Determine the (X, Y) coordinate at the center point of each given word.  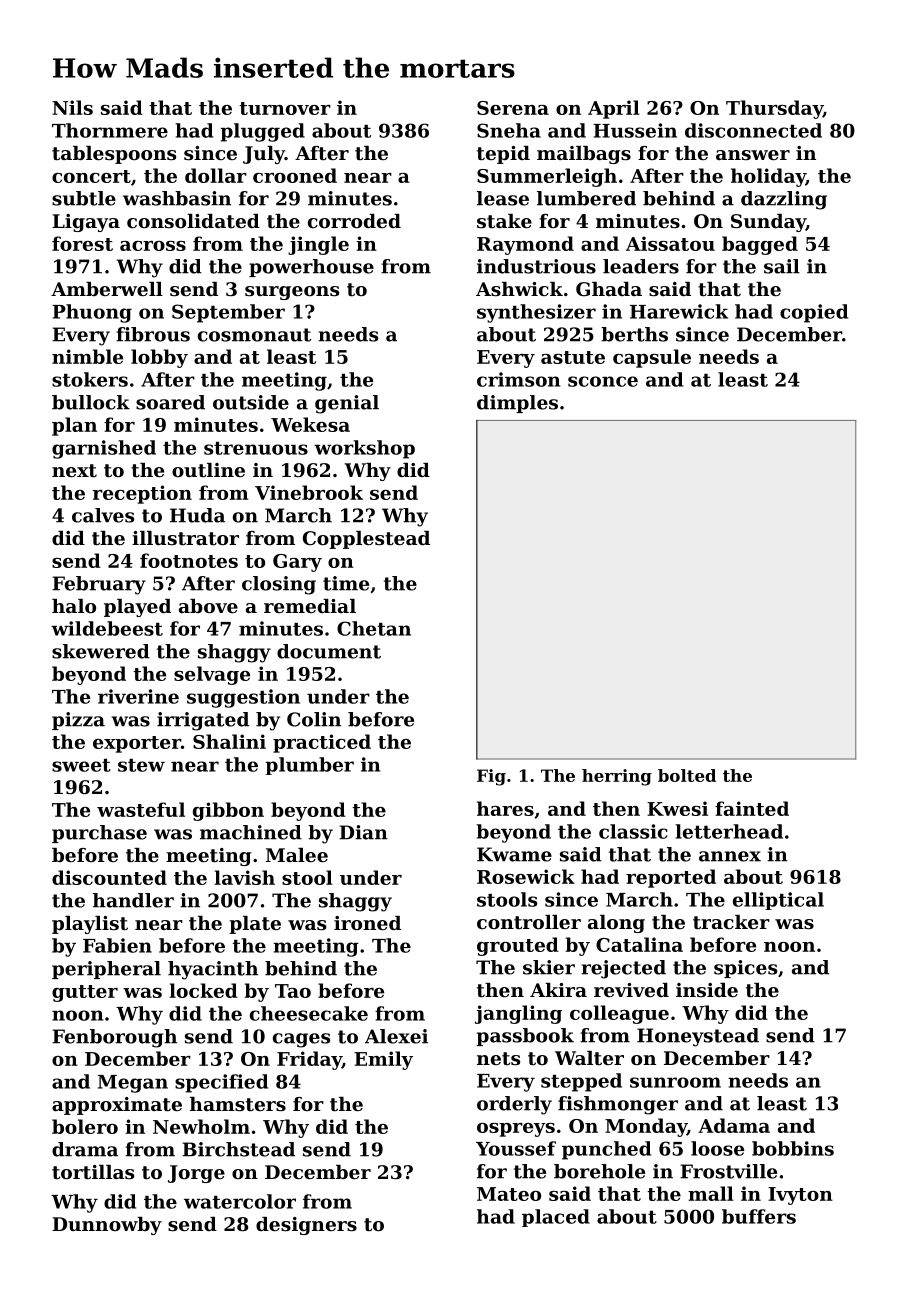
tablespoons (114, 155)
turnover (285, 108)
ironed (367, 923)
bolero (85, 1126)
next (74, 471)
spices (745, 969)
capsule (652, 358)
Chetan (374, 628)
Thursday (774, 109)
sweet (81, 765)
